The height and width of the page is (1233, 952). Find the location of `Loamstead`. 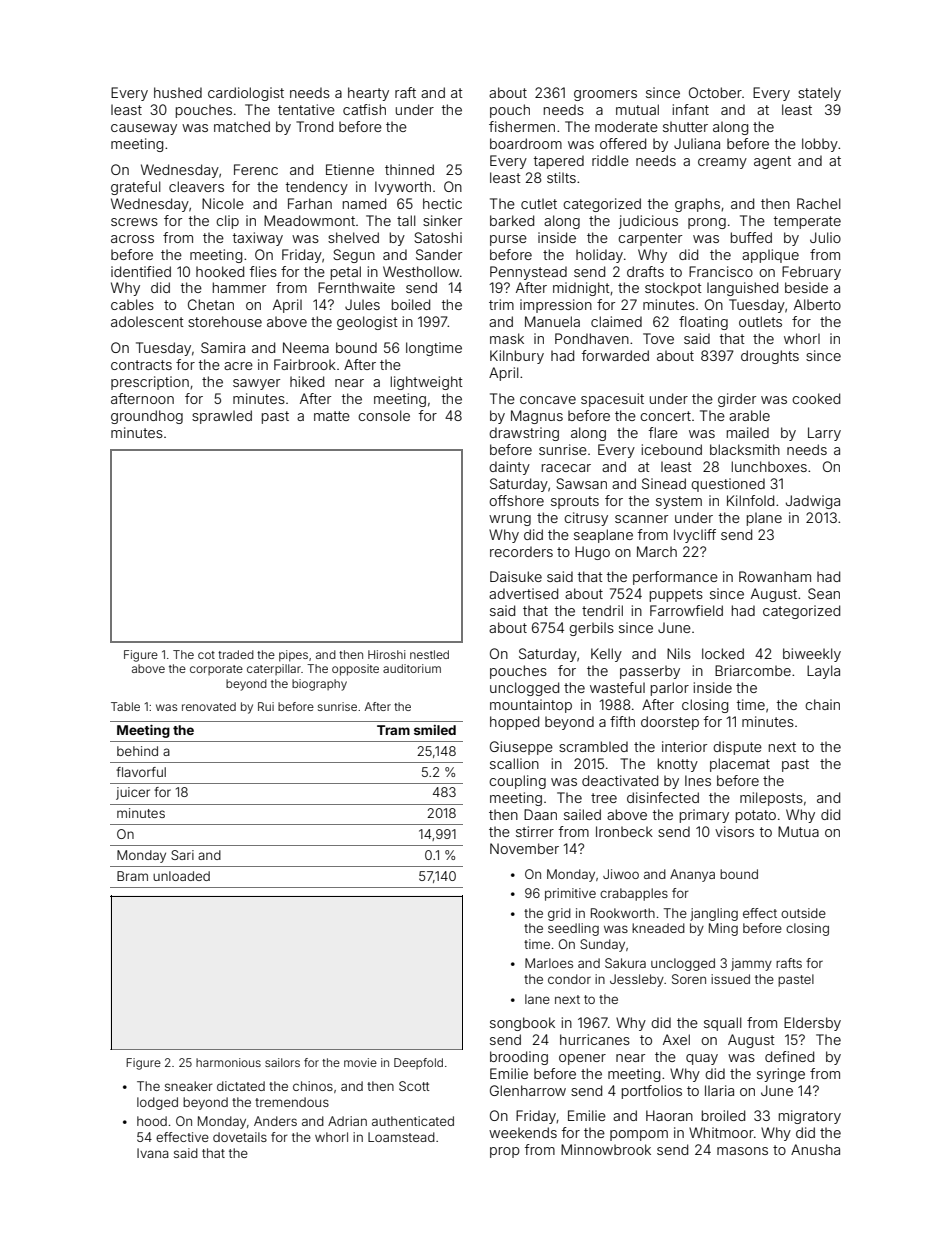

Loamstead is located at coordinates (401, 1137).
